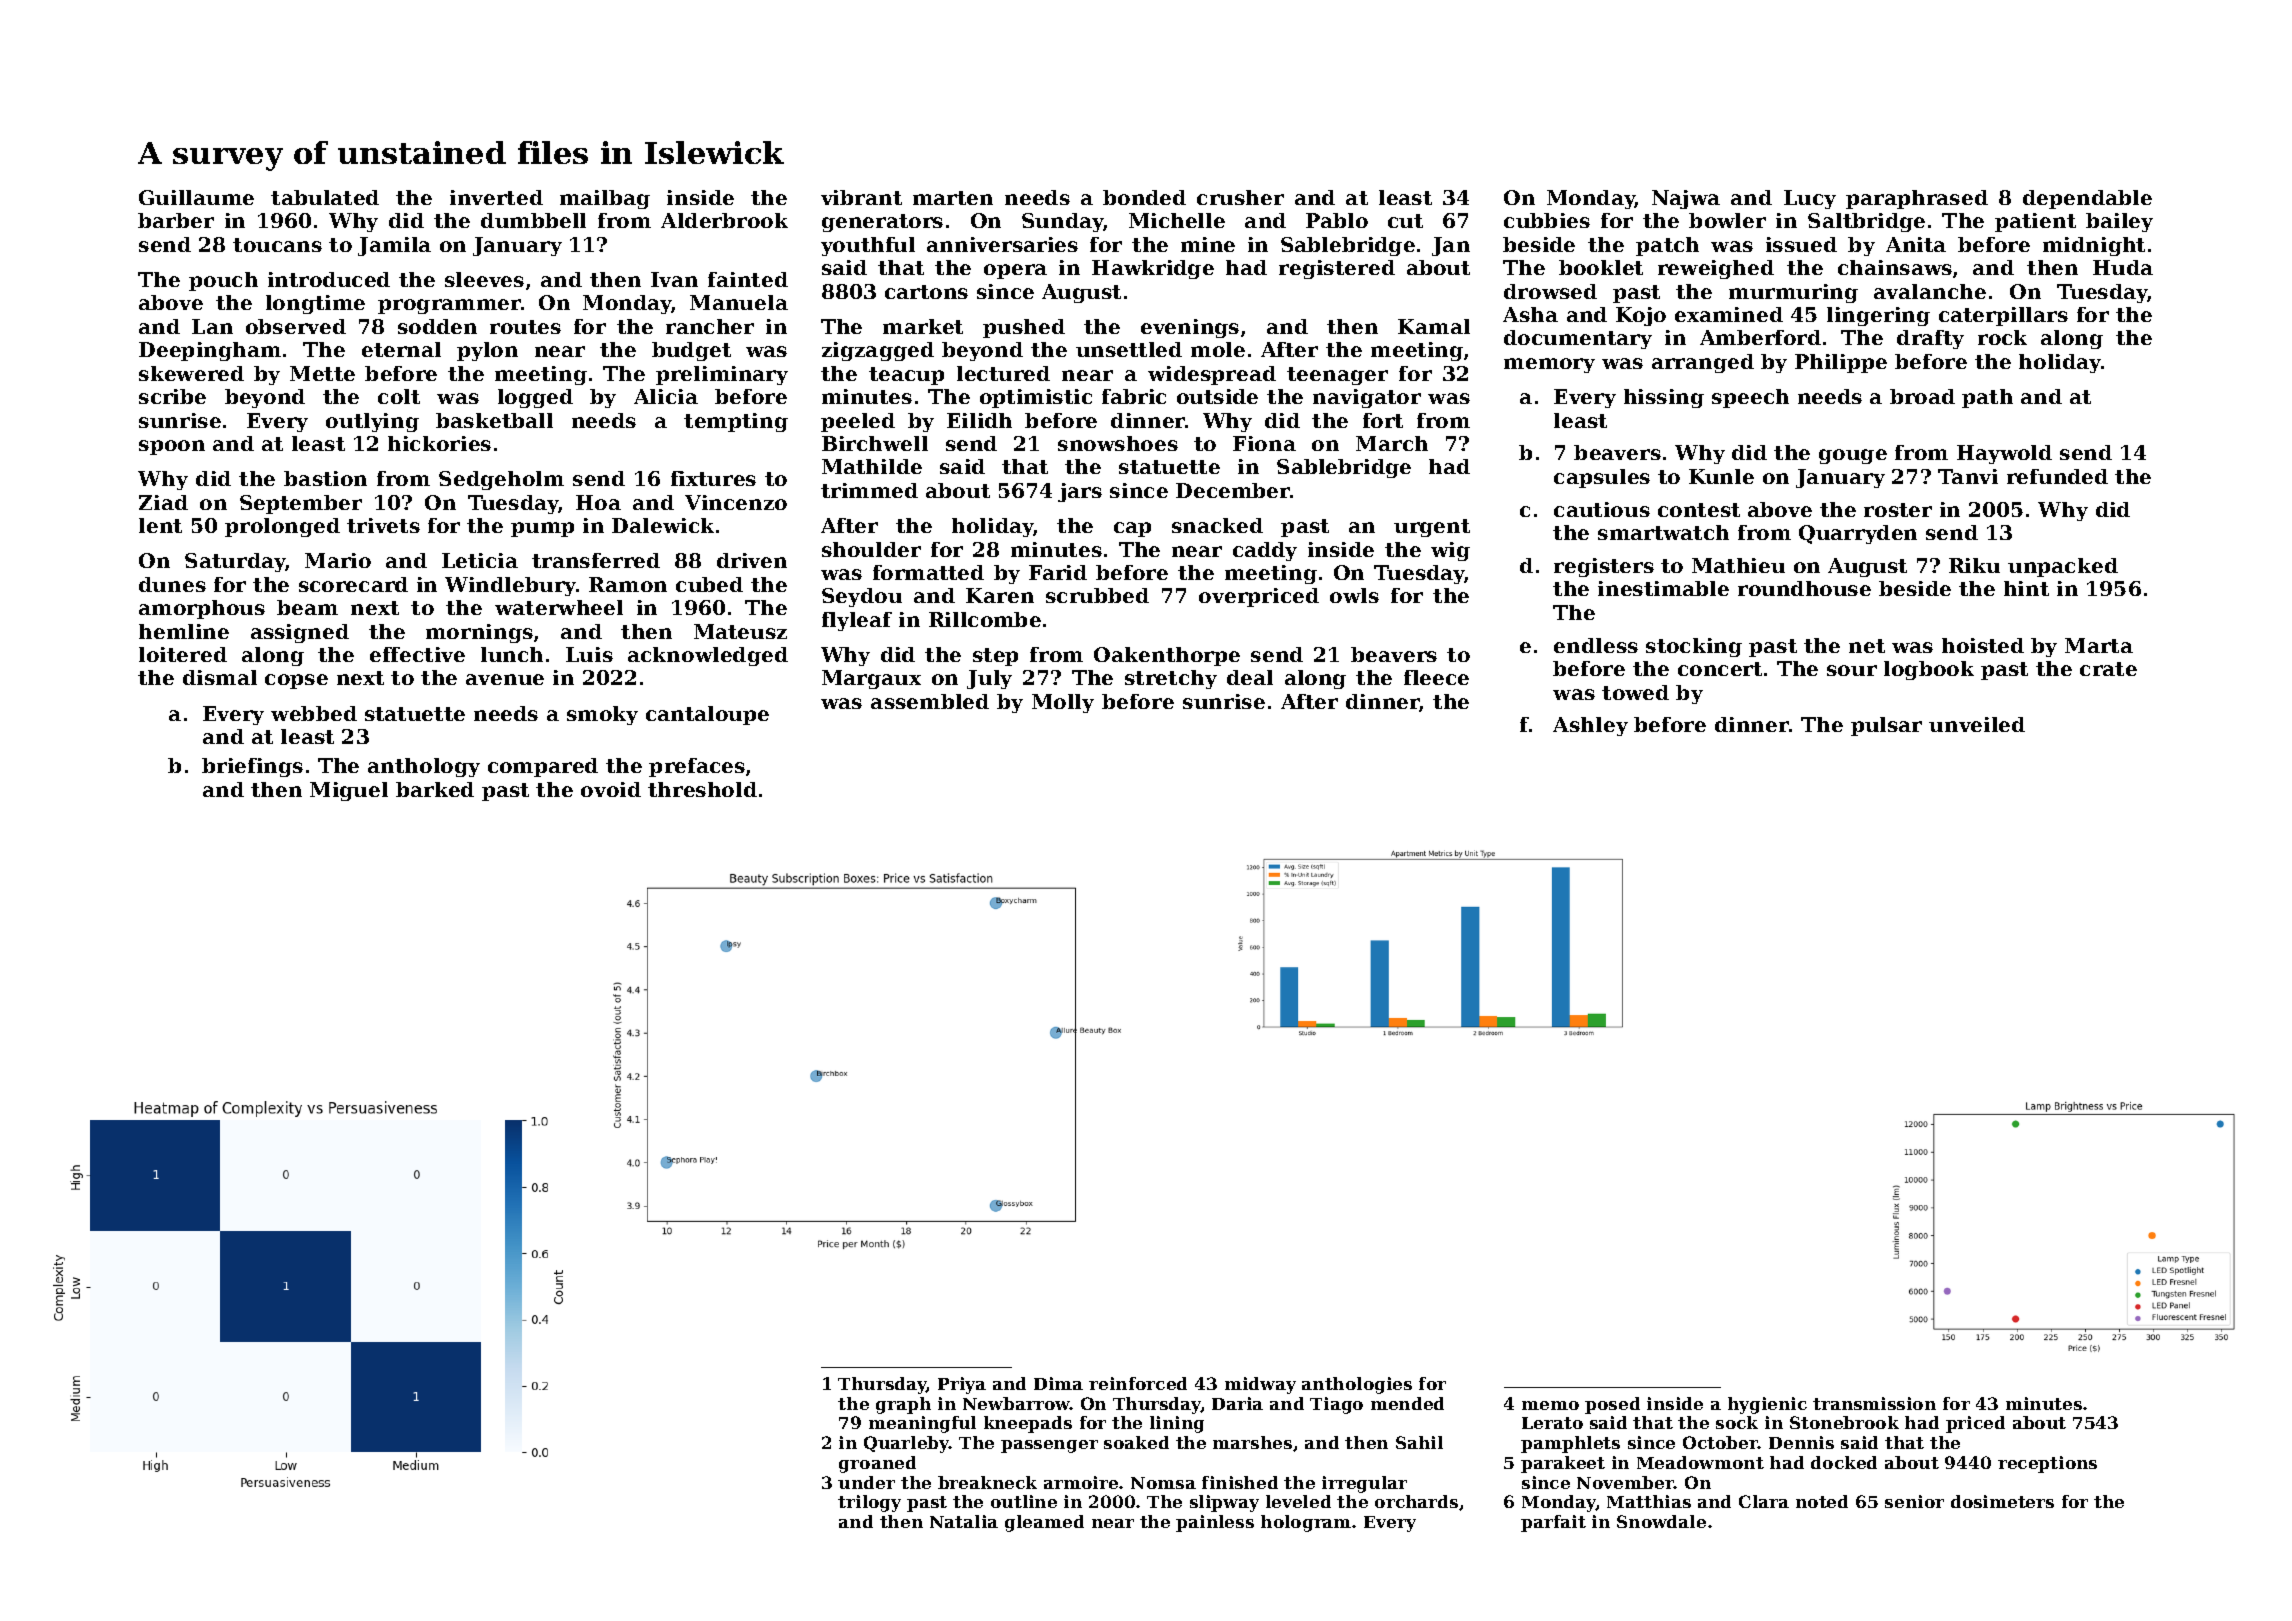 This page has height=1621, width=2292. What do you see at coordinates (857, 621) in the page?
I see `flyleaf` at bounding box center [857, 621].
